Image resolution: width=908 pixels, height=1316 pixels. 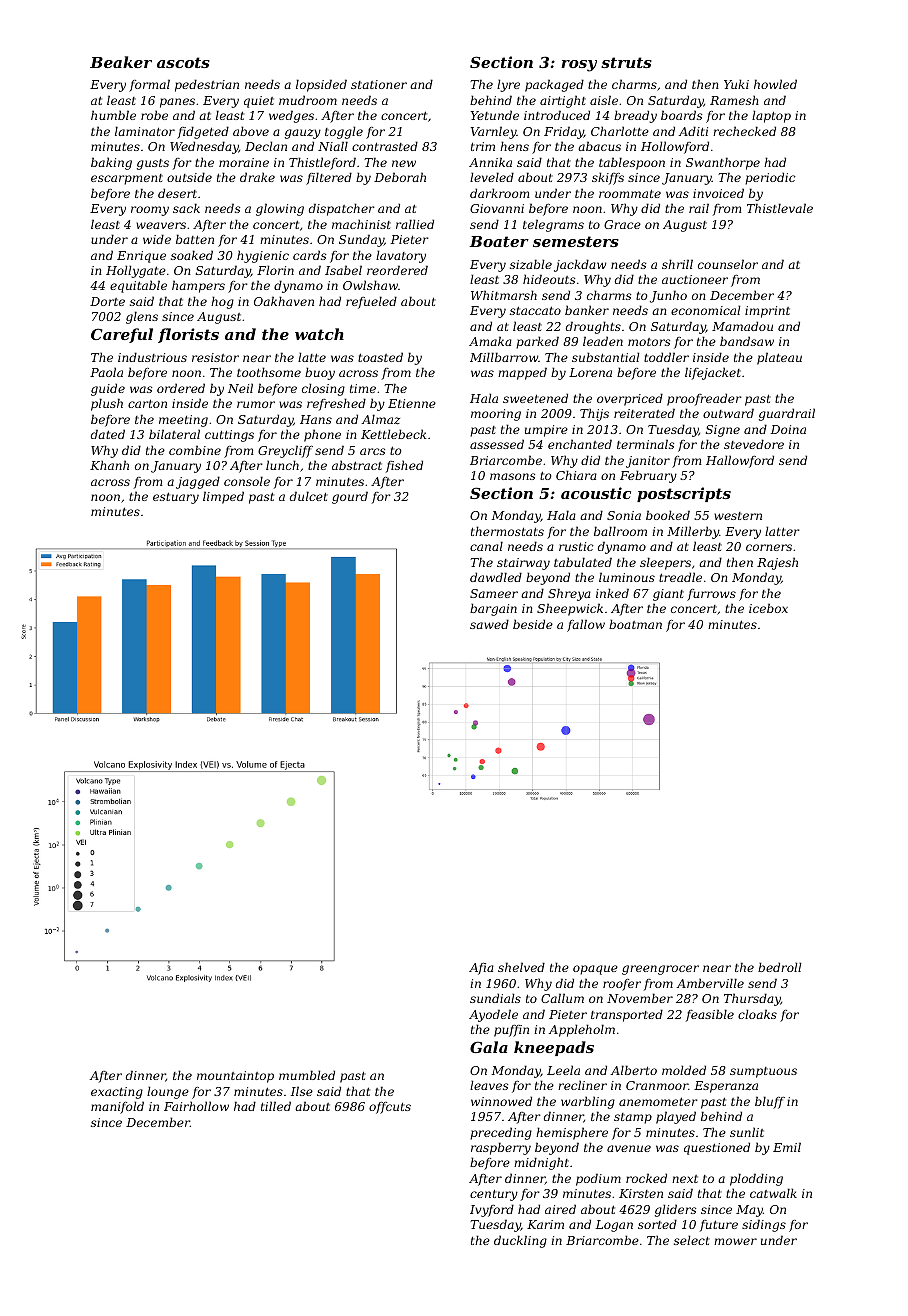 What do you see at coordinates (554, 85) in the screenshot?
I see `packaged` at bounding box center [554, 85].
